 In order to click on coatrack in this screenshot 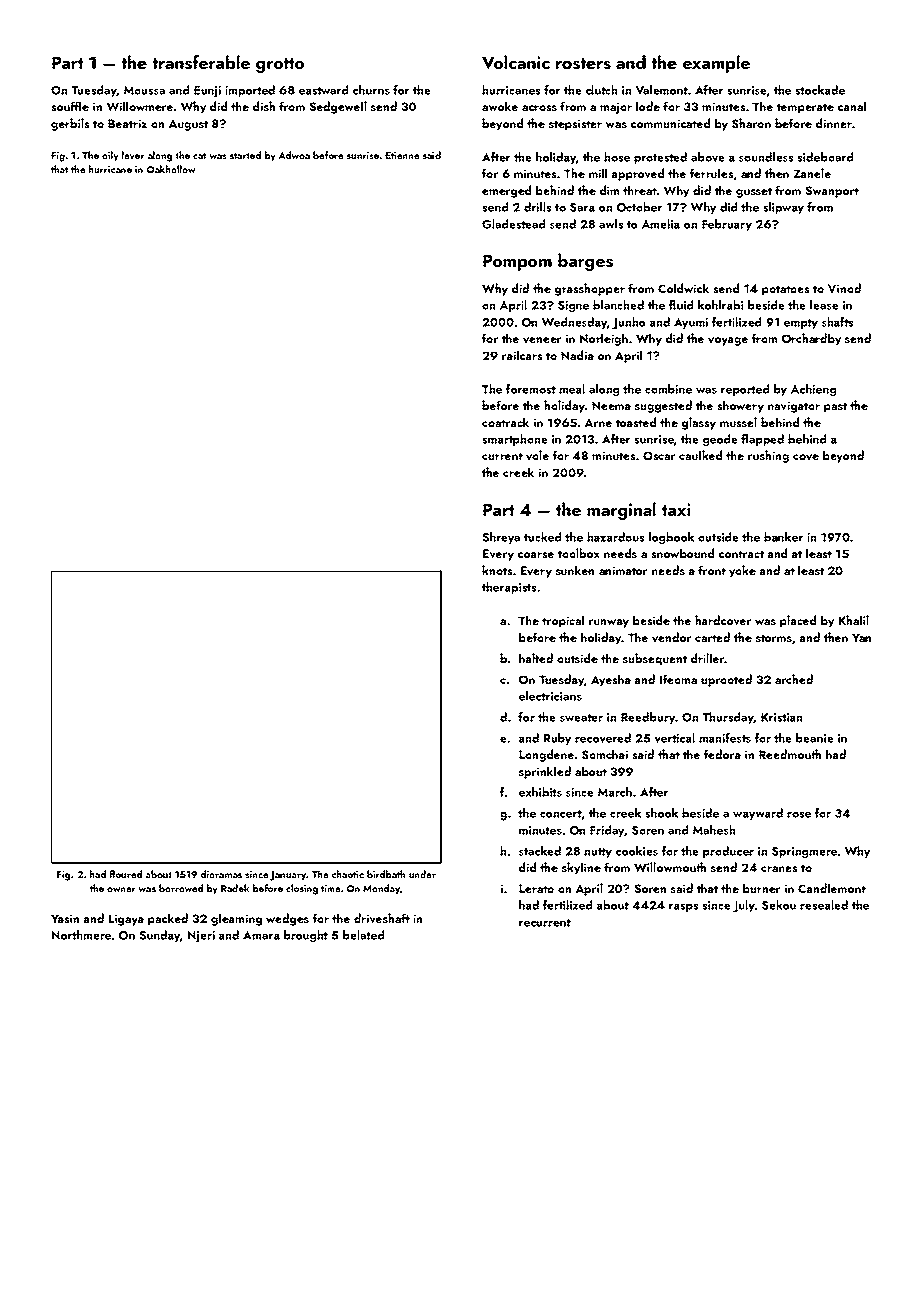, I will do `click(505, 422)`.
